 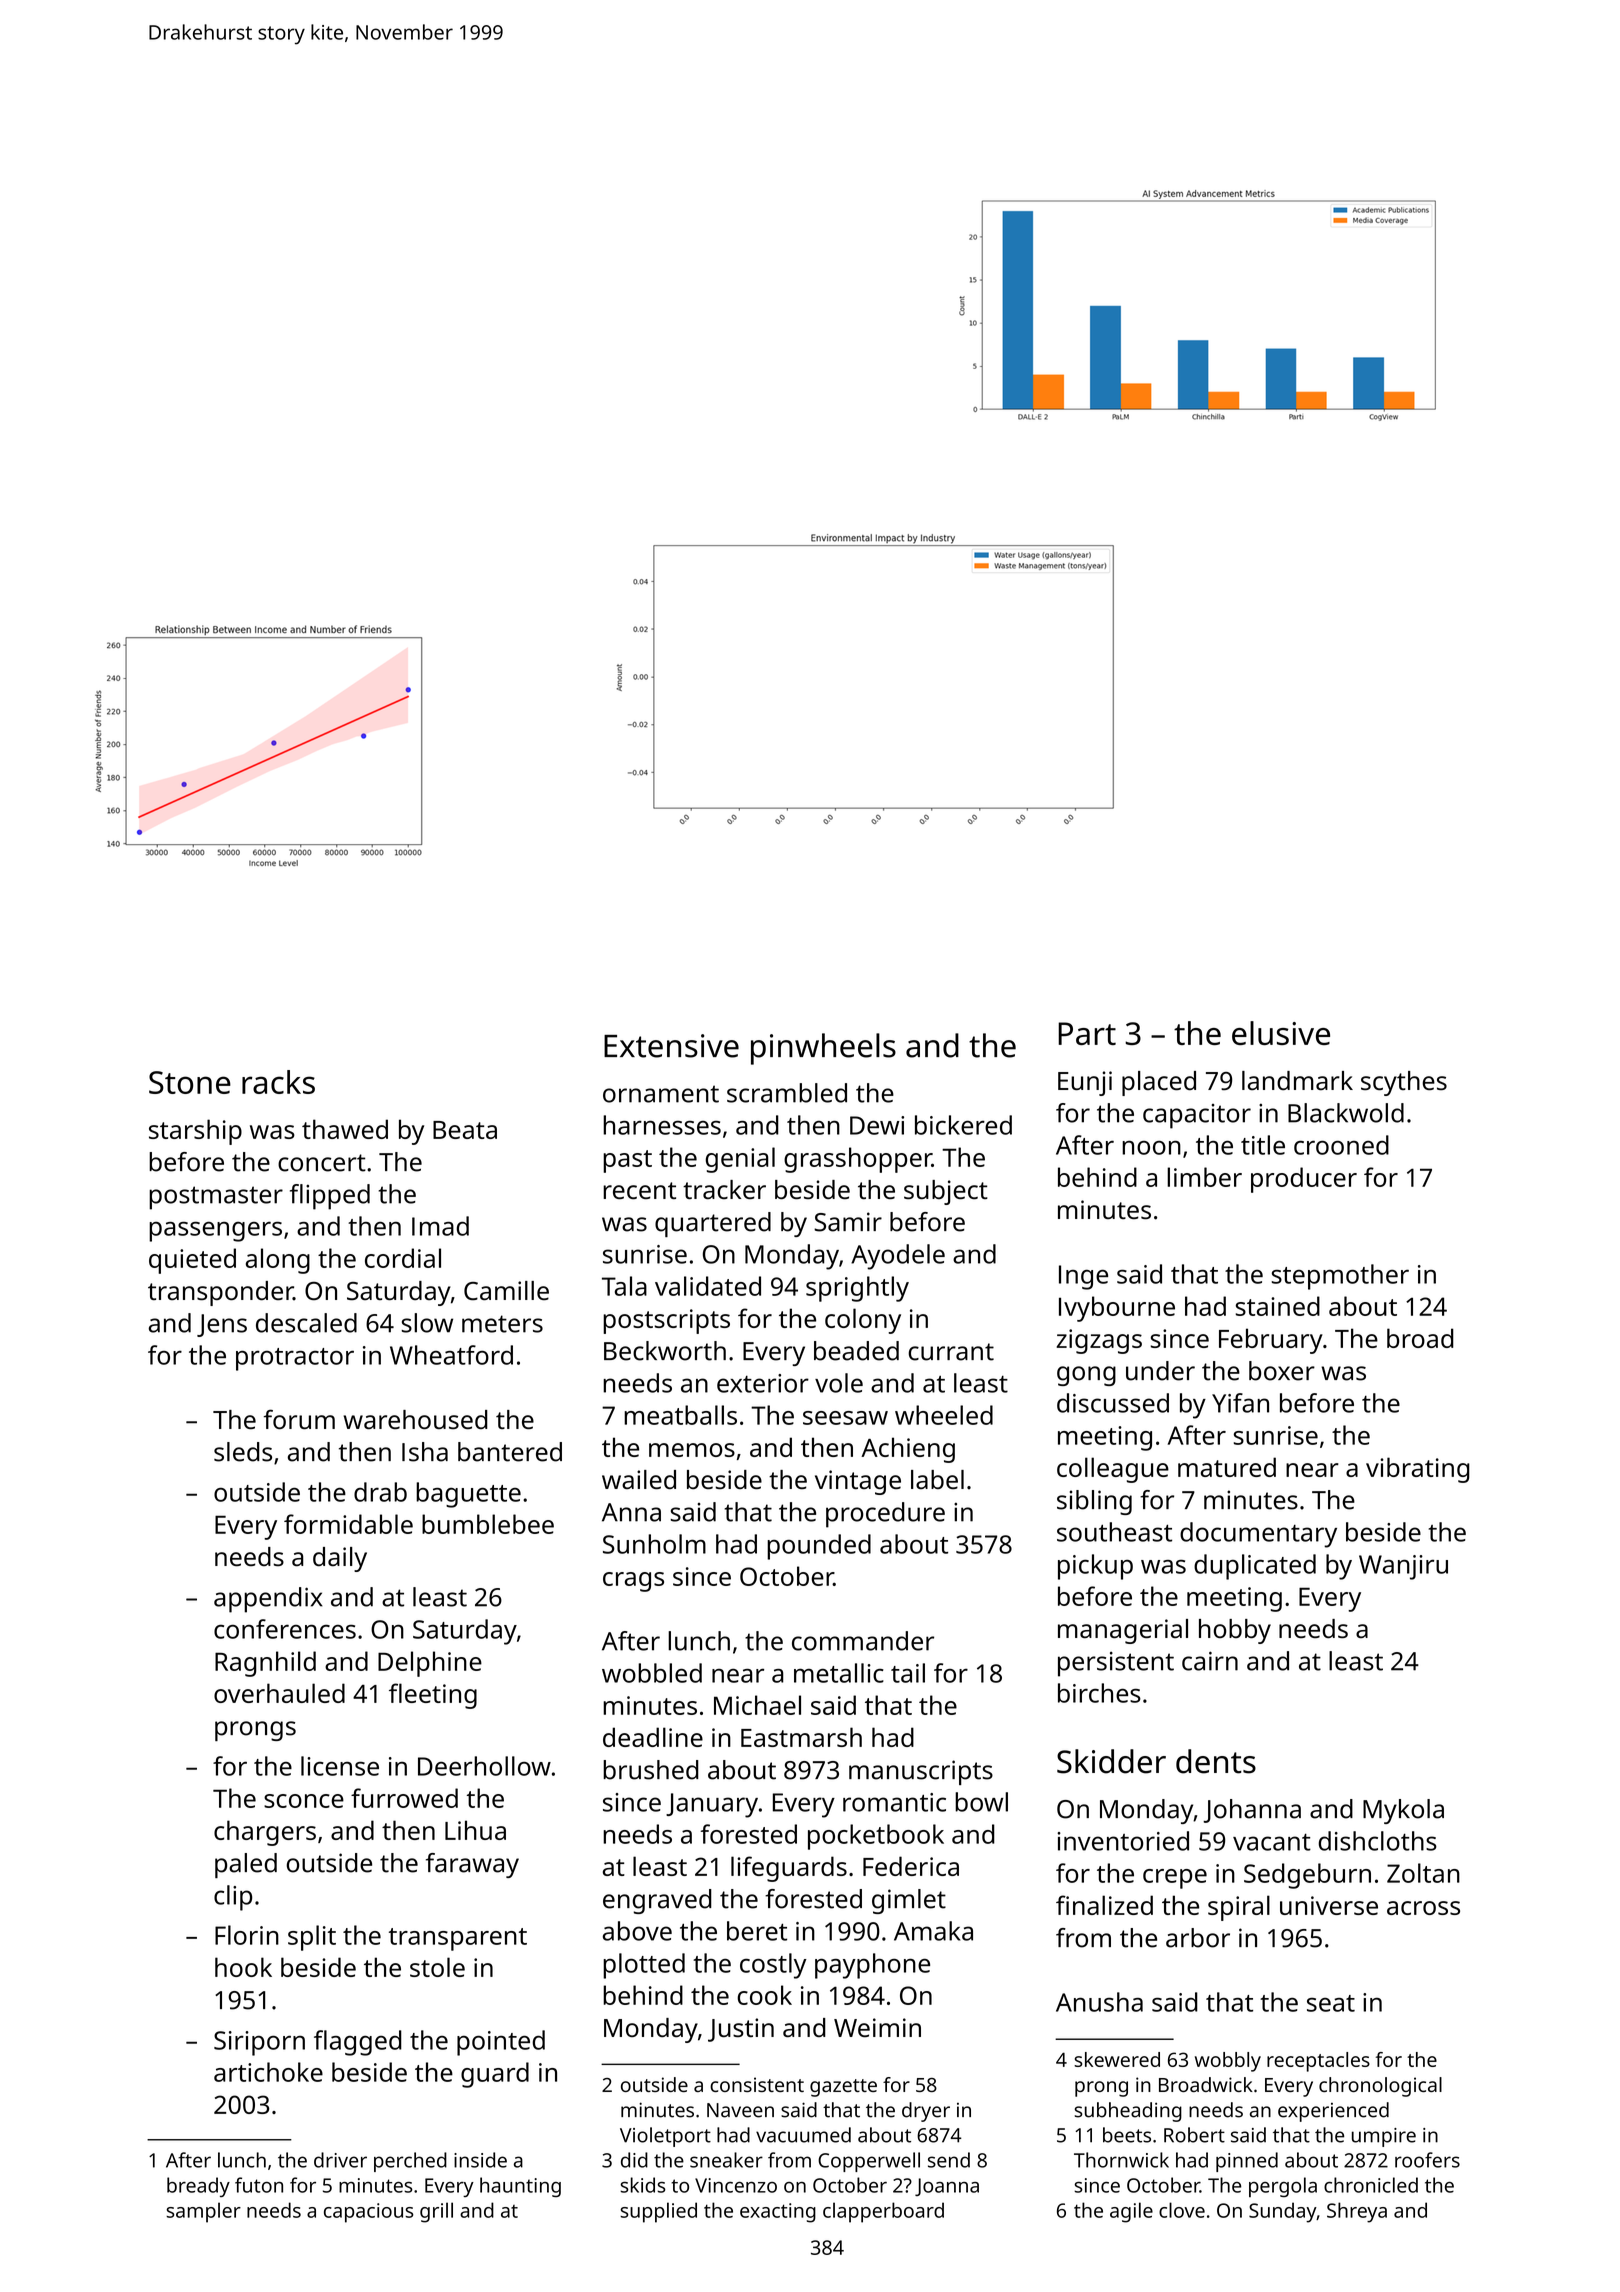 What do you see at coordinates (340, 1766) in the document?
I see `license` at bounding box center [340, 1766].
